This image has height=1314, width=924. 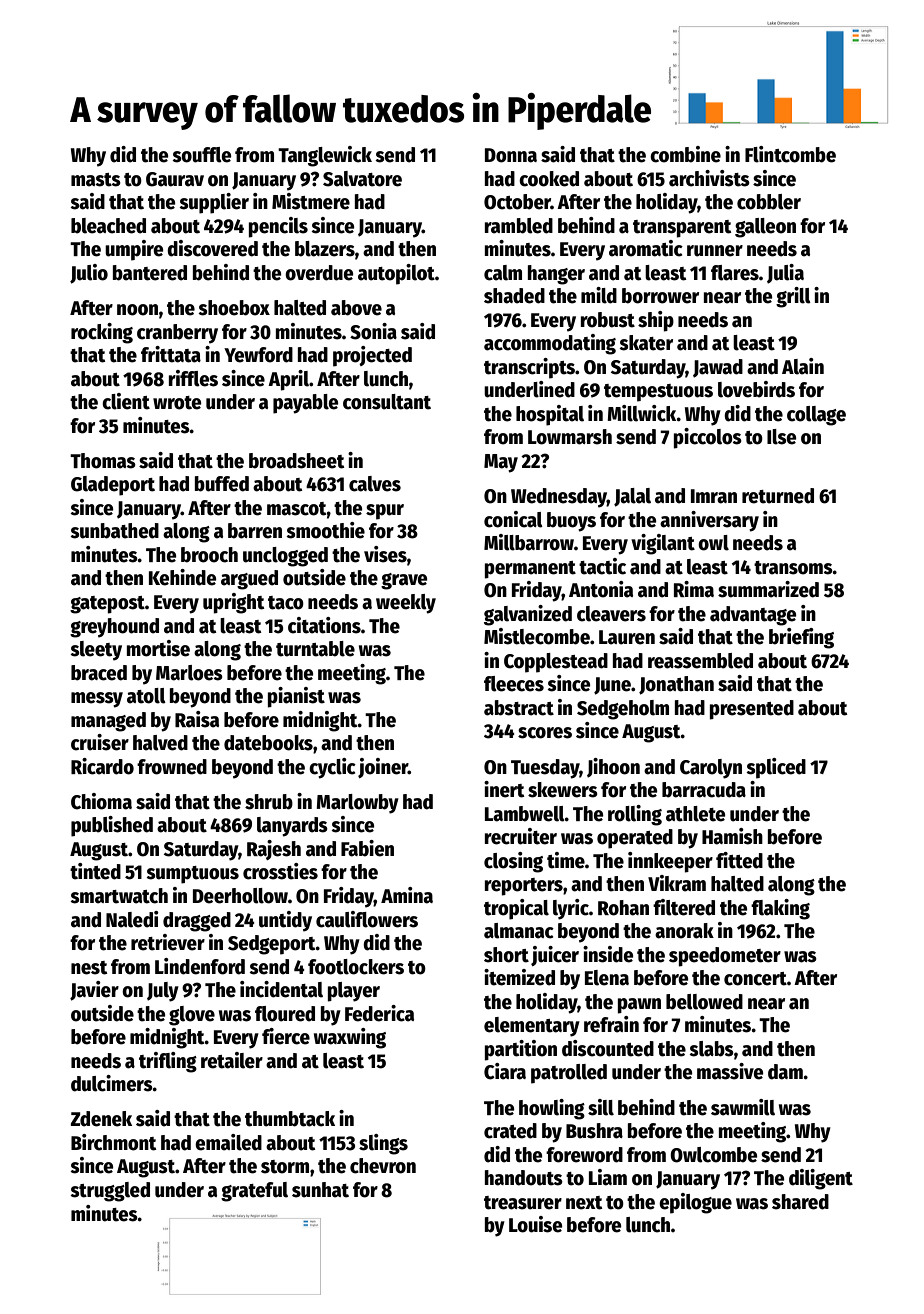 What do you see at coordinates (325, 156) in the image?
I see `Tanglewick` at bounding box center [325, 156].
